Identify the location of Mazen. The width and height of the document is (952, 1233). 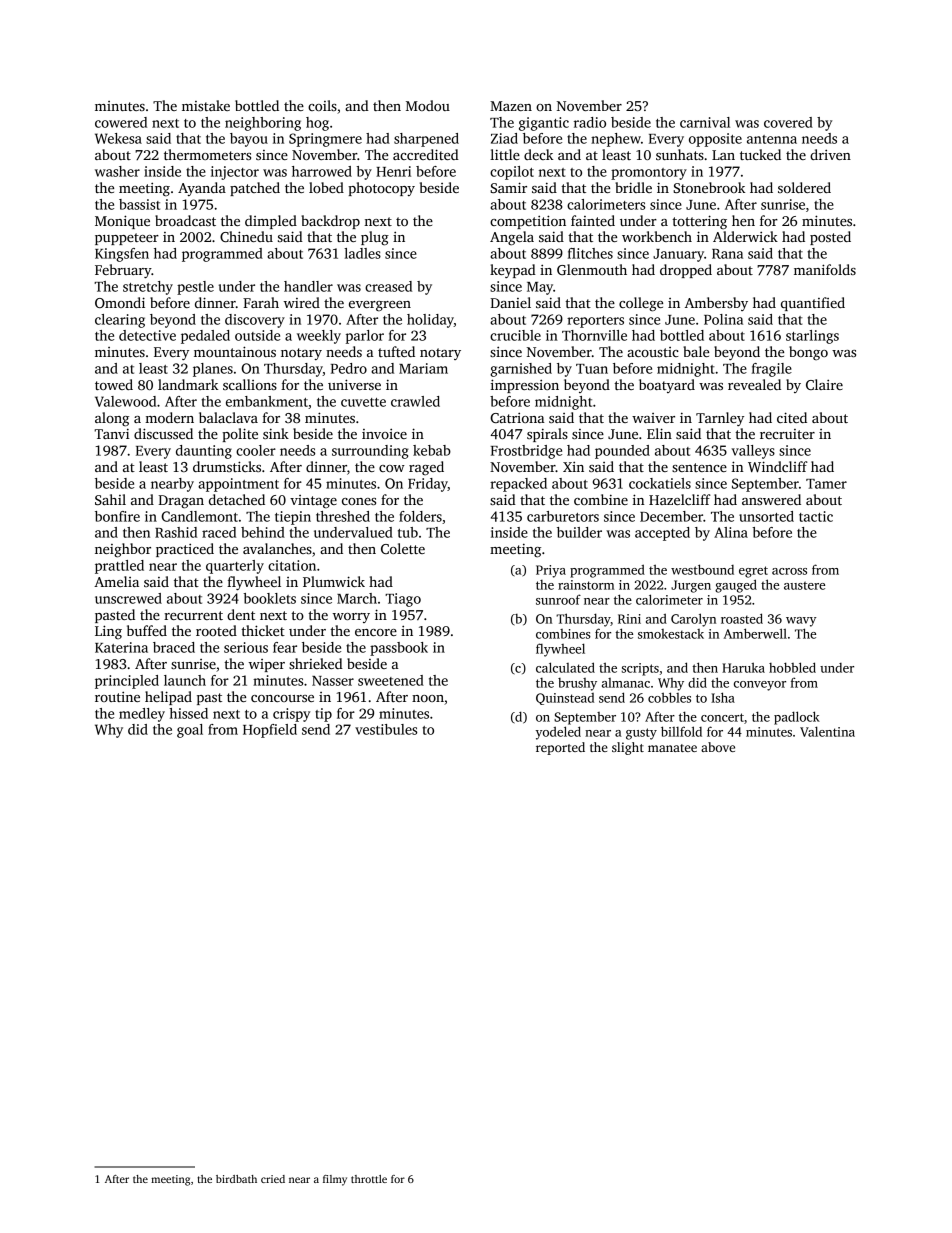
(511, 106).
